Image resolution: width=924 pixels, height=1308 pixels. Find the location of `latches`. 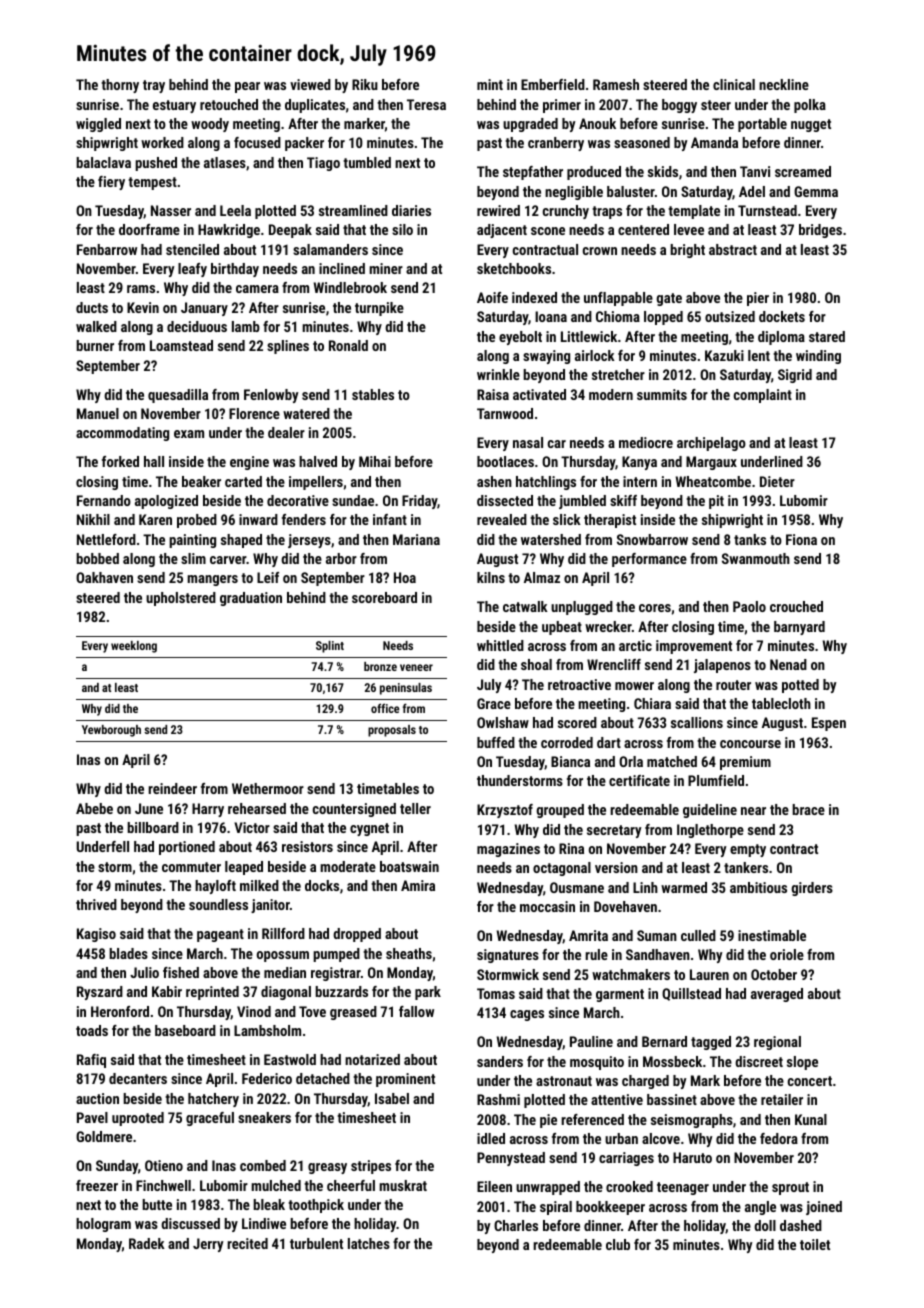

latches is located at coordinates (369, 1243).
